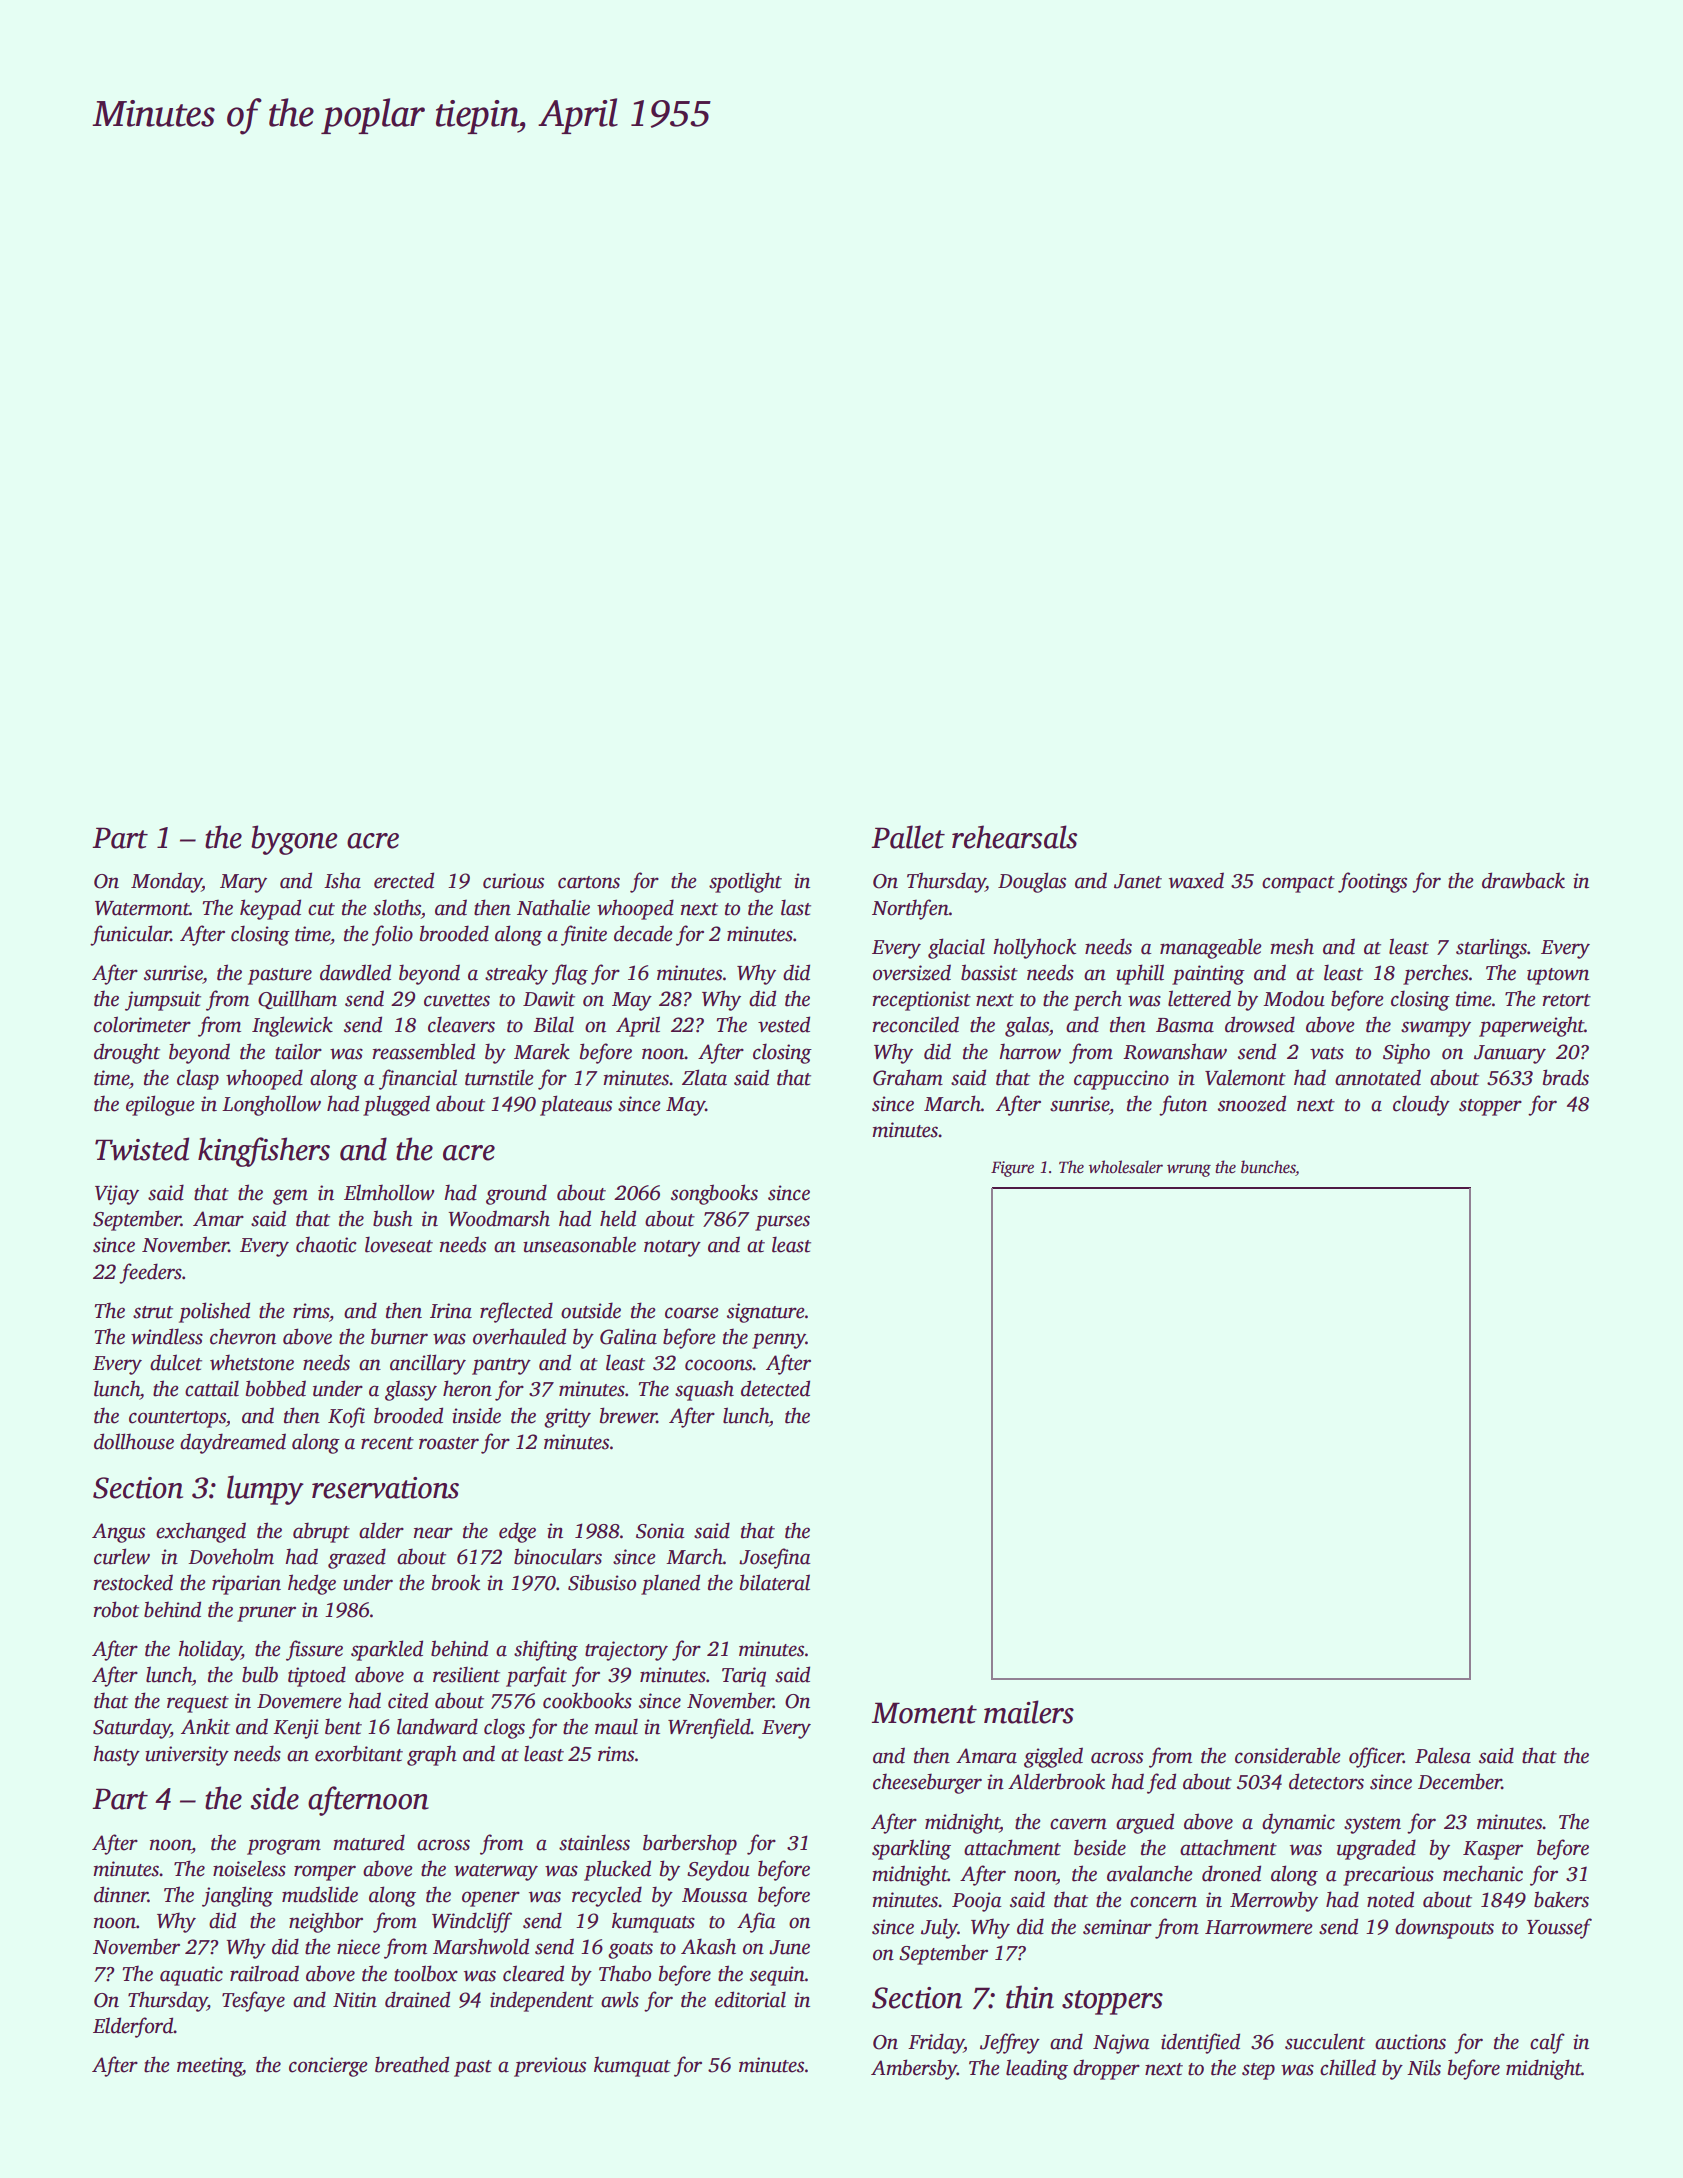  Describe the element at coordinates (1012, 1169) in the document. I see `Figure` at that location.
